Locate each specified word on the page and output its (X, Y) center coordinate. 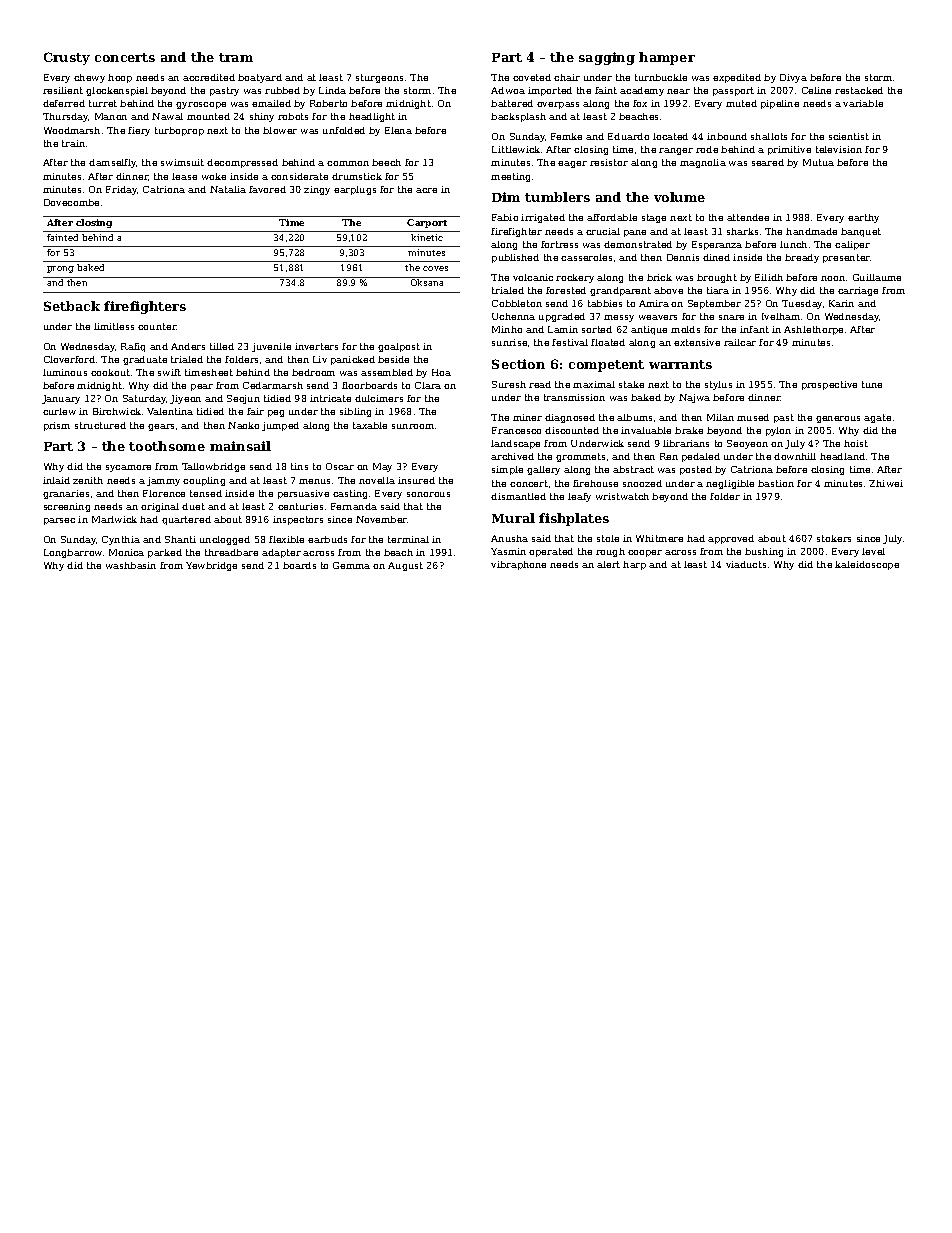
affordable (612, 217)
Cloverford (69, 359)
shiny (262, 117)
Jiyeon (185, 399)
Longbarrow (73, 553)
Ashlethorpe (813, 330)
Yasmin (508, 551)
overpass (558, 105)
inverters (316, 346)
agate (877, 418)
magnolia (703, 163)
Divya (793, 78)
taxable (370, 425)
